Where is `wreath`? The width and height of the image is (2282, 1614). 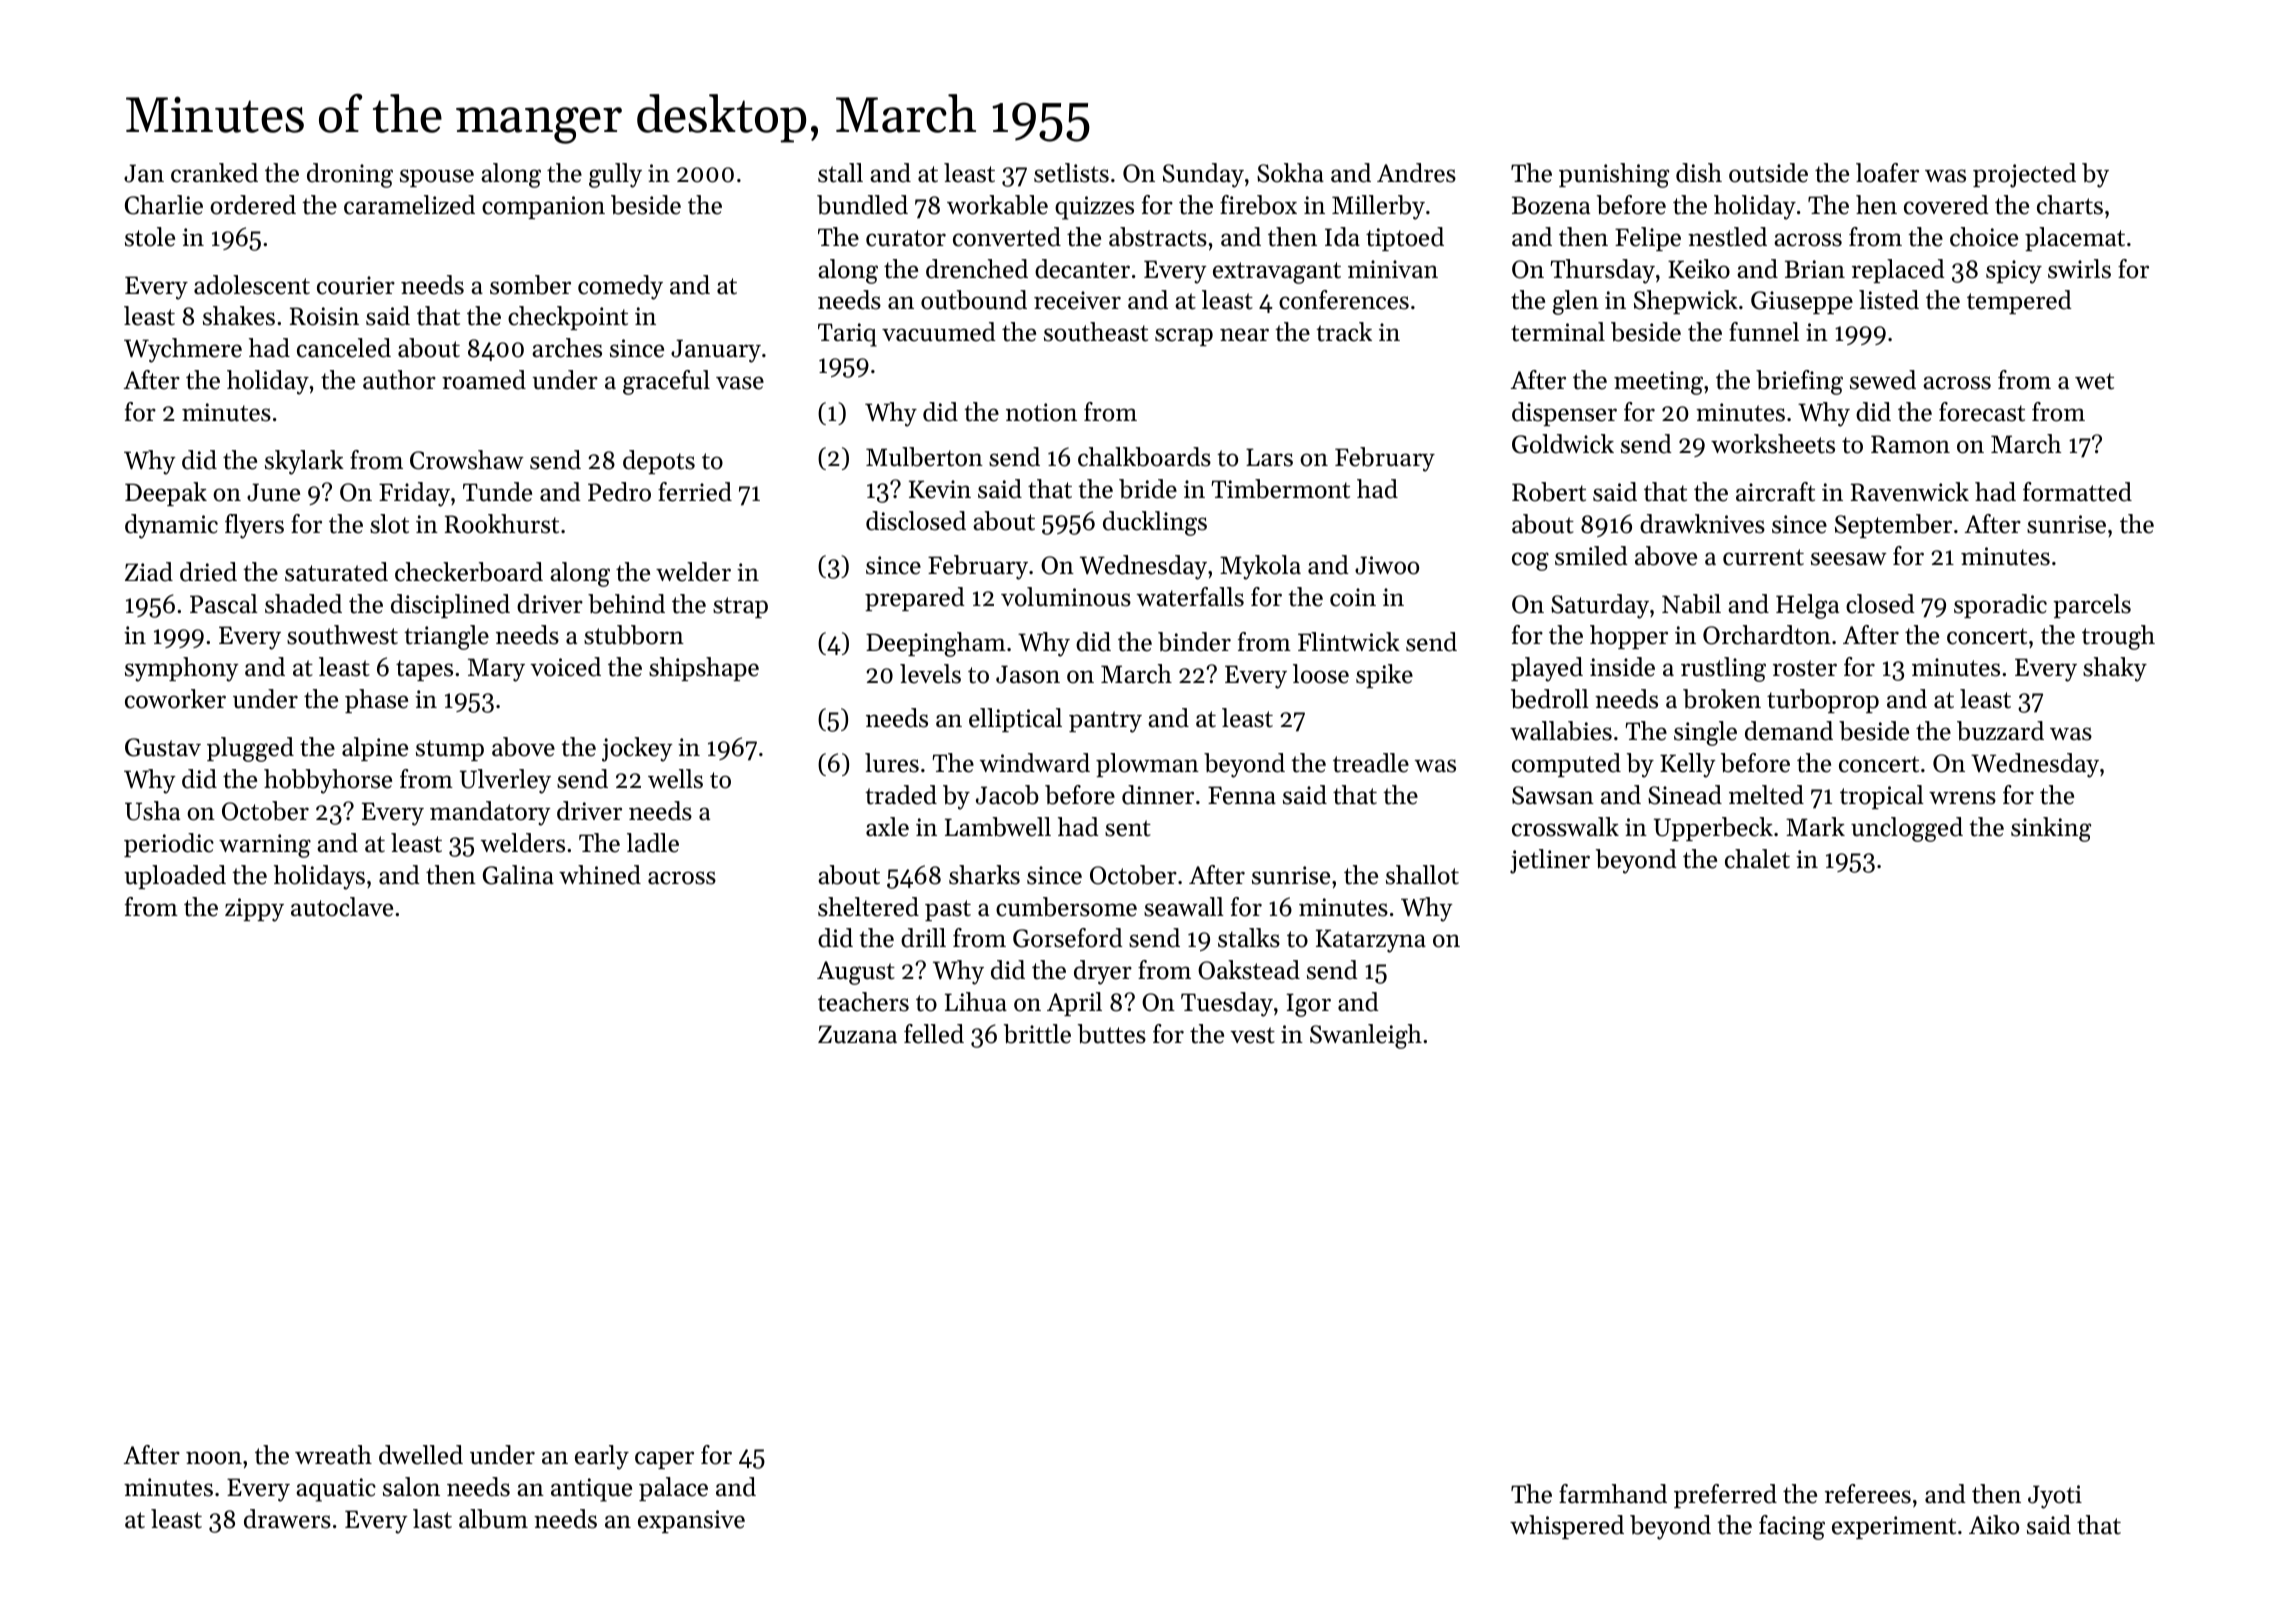 wreath is located at coordinates (333, 1455).
